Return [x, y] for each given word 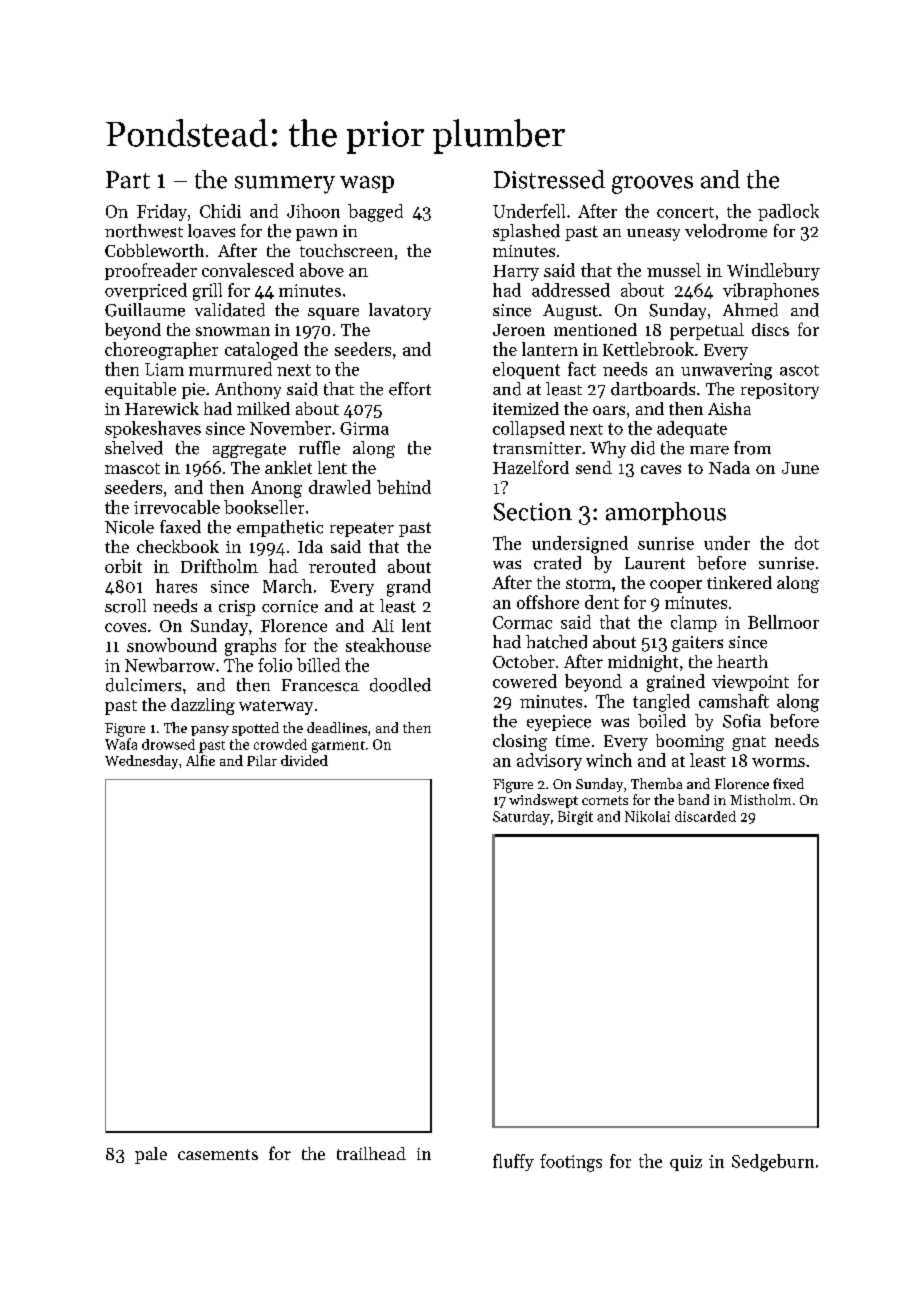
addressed [571, 290]
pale [151, 1155]
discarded [705, 816]
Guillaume [145, 310]
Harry [516, 273]
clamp [694, 623]
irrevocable [177, 507]
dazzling [203, 706]
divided [304, 760]
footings [571, 1163]
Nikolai [647, 816]
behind [404, 487]
